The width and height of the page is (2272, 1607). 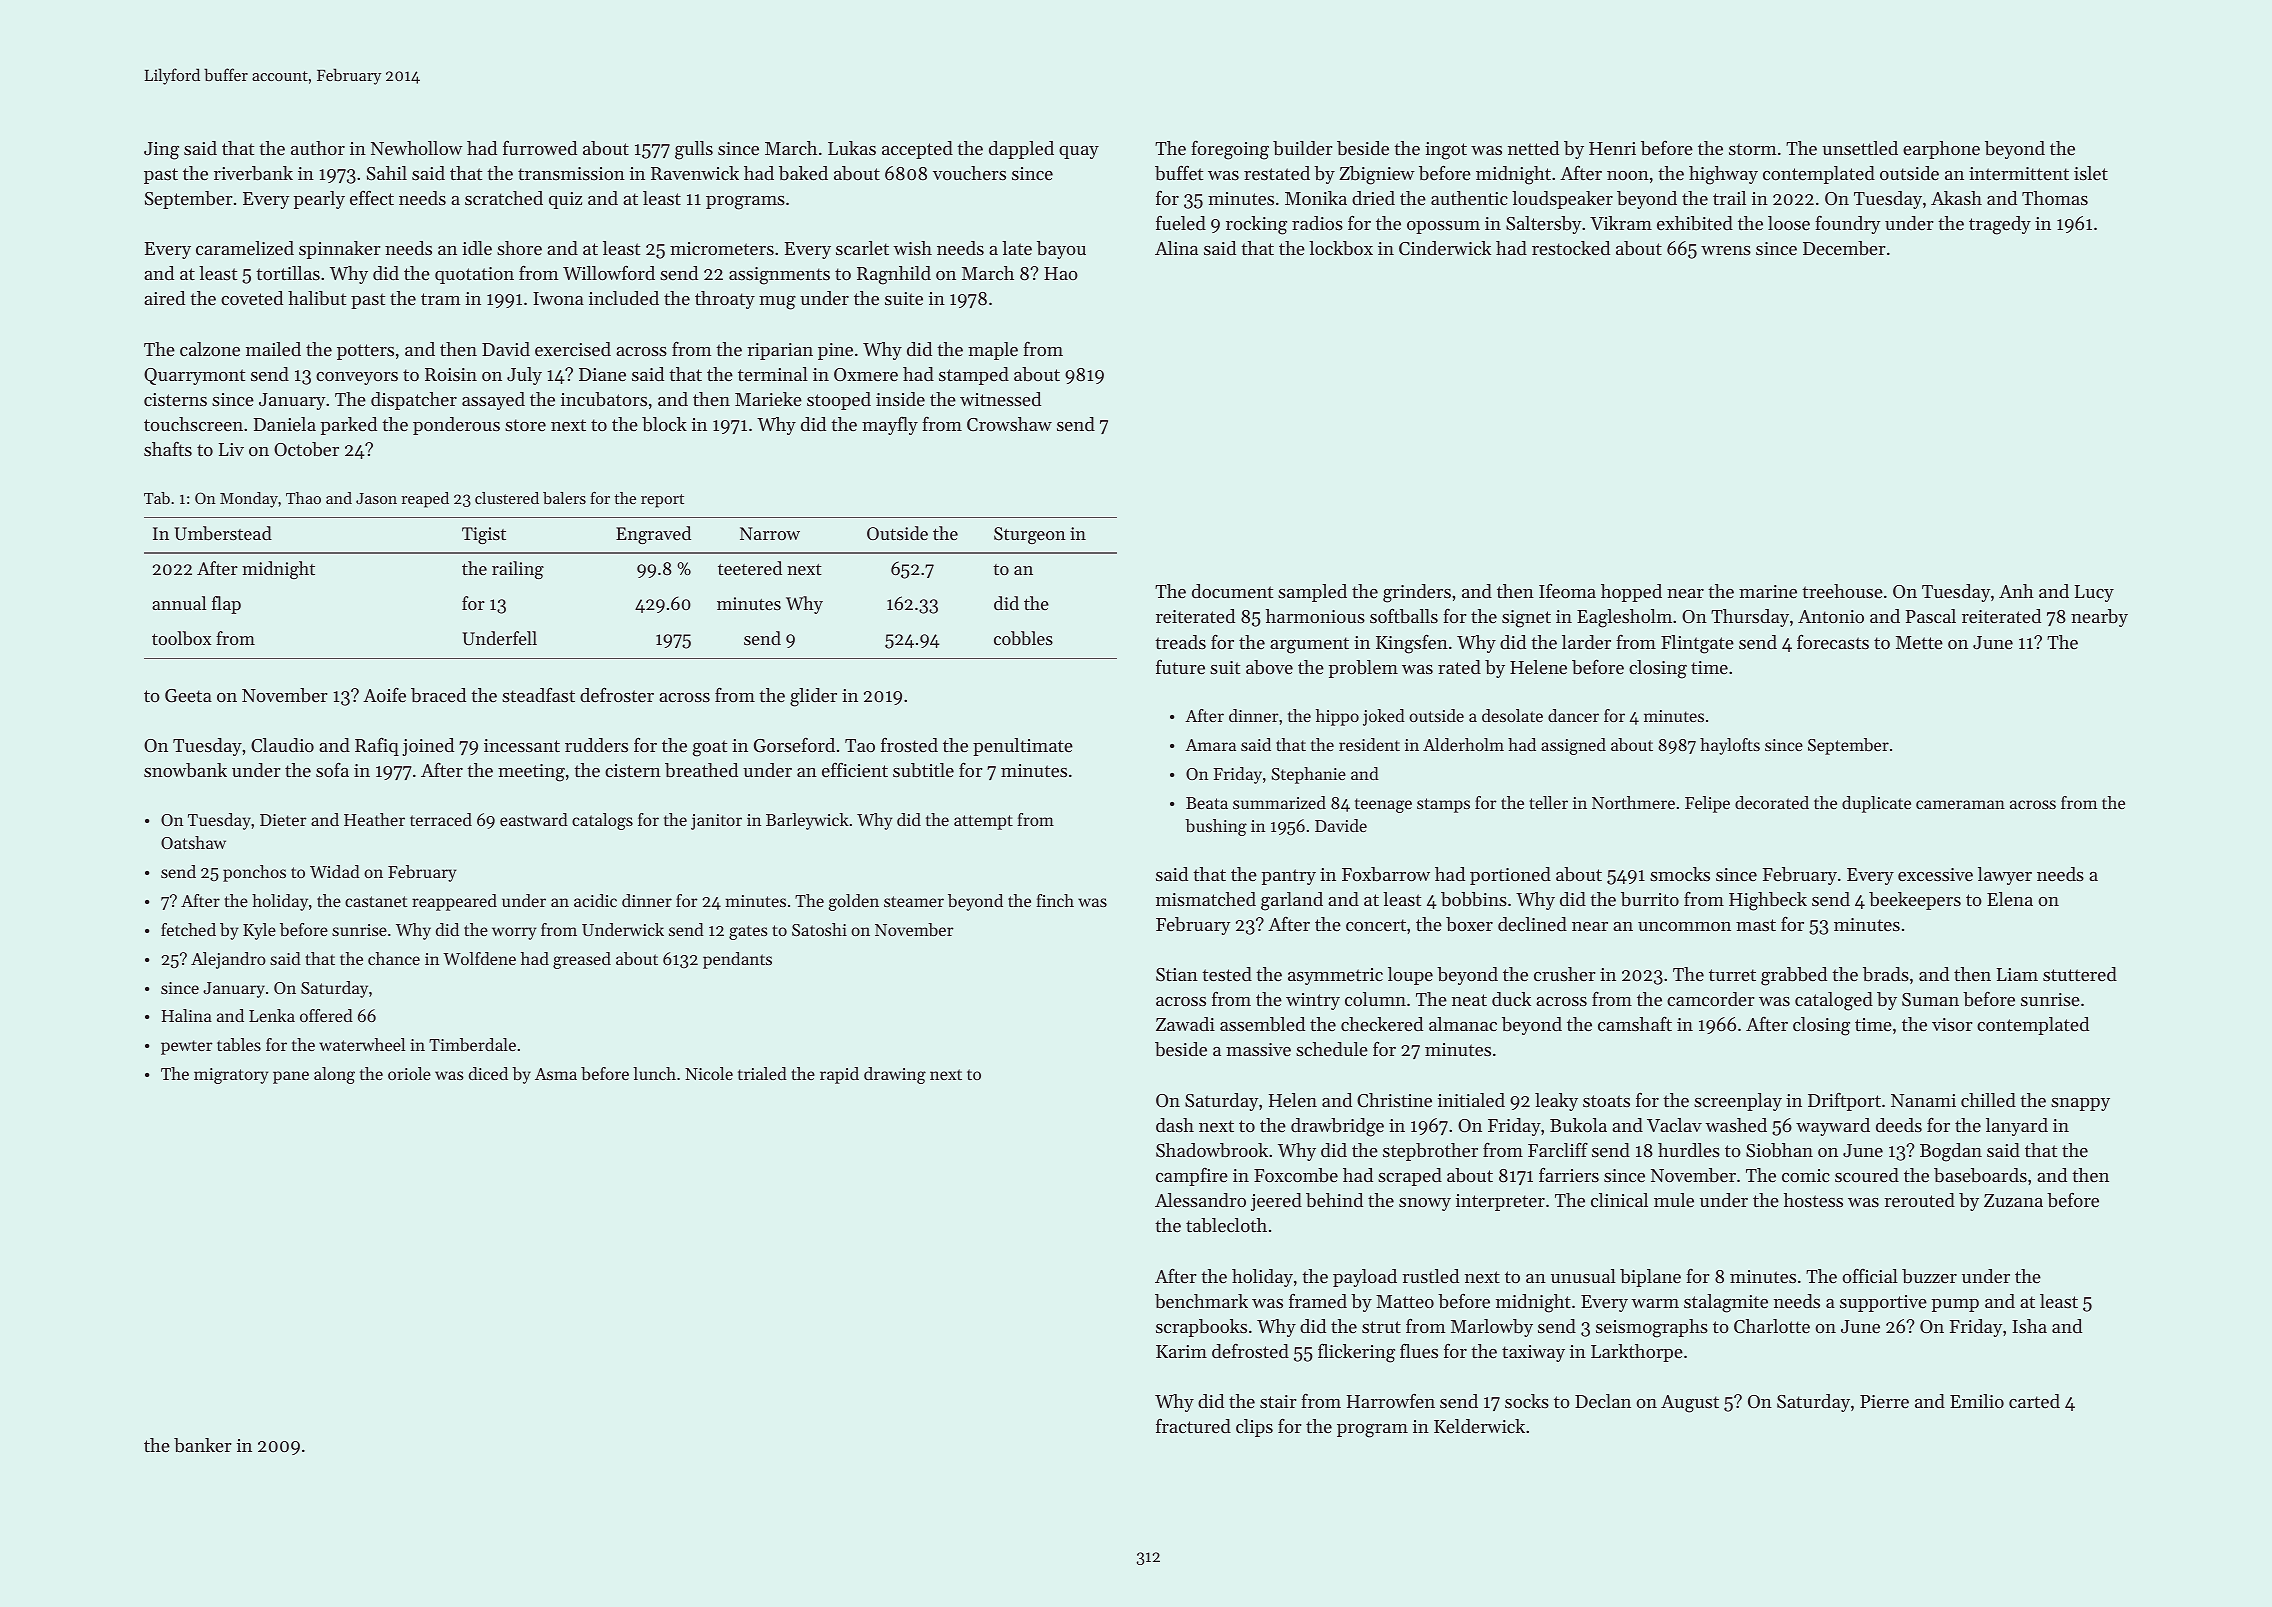 I want to click on banker, so click(x=203, y=1445).
